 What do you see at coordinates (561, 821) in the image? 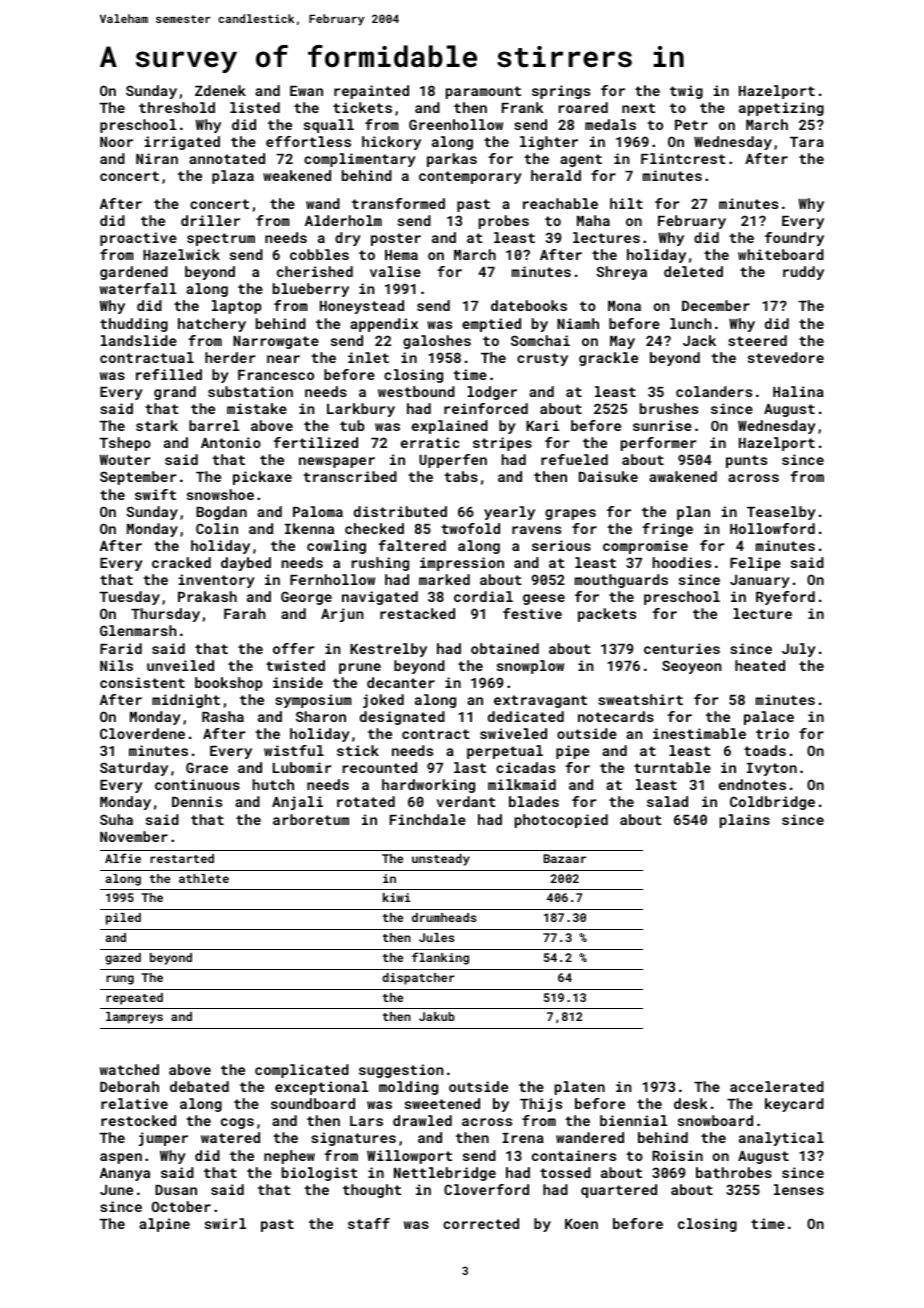
I see `photocopied` at bounding box center [561, 821].
